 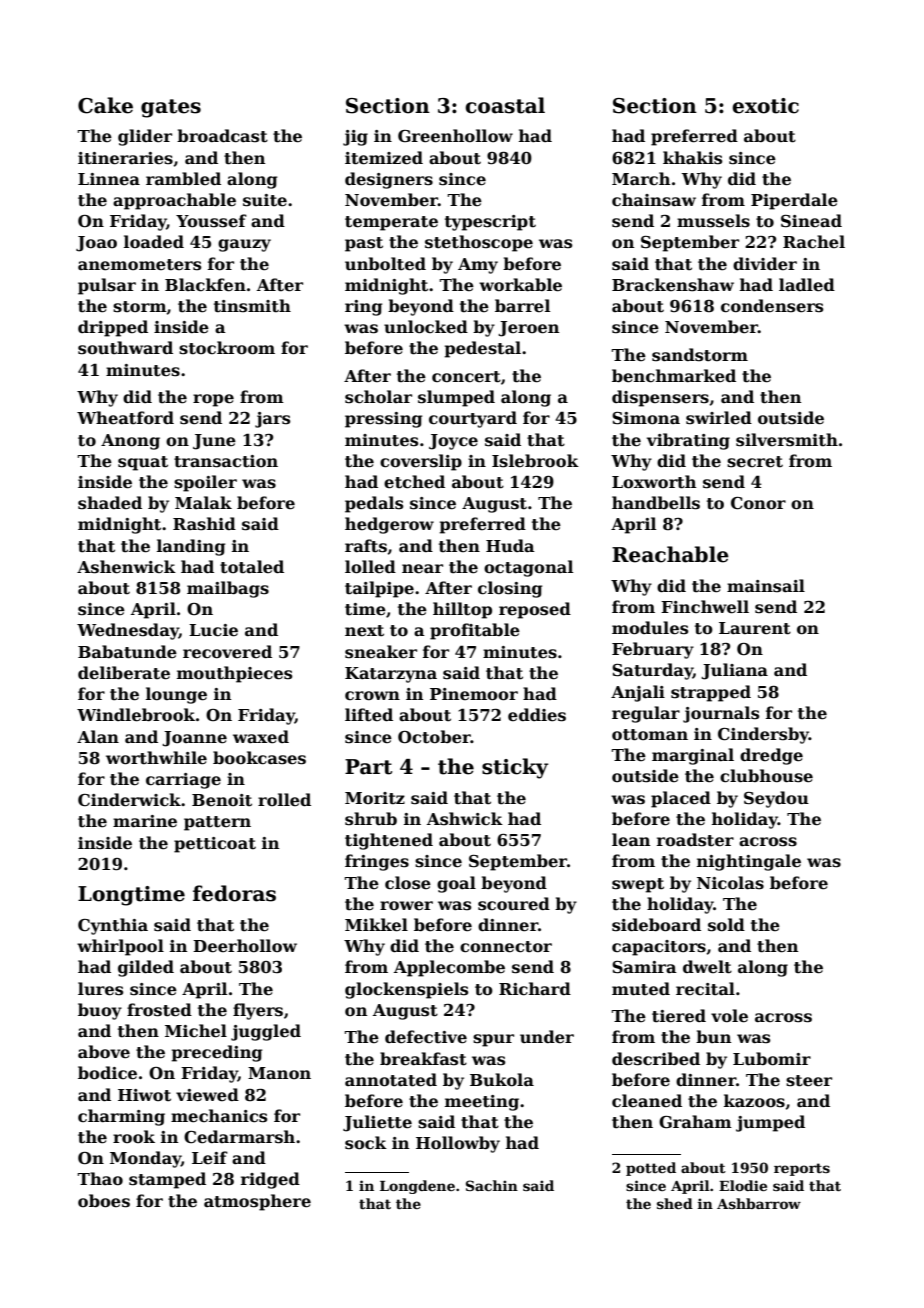 What do you see at coordinates (465, 819) in the screenshot?
I see `Ashwick` at bounding box center [465, 819].
